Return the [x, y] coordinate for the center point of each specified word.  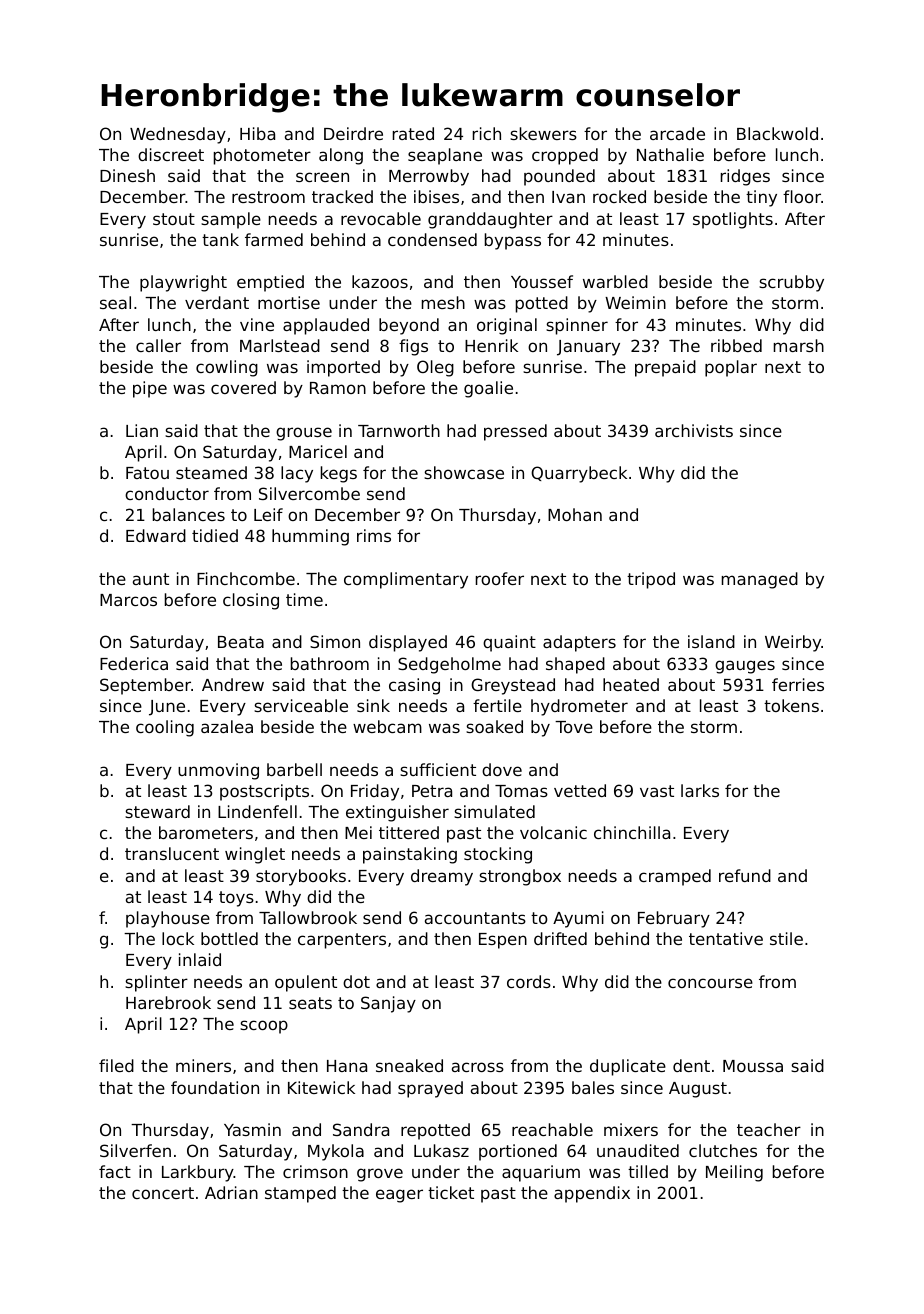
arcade [677, 133]
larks [700, 790]
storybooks [301, 877]
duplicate [628, 1067]
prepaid [665, 368]
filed [116, 1065]
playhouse [168, 919]
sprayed [430, 1089]
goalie [488, 389]
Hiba [257, 133]
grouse [304, 434]
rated [413, 133]
